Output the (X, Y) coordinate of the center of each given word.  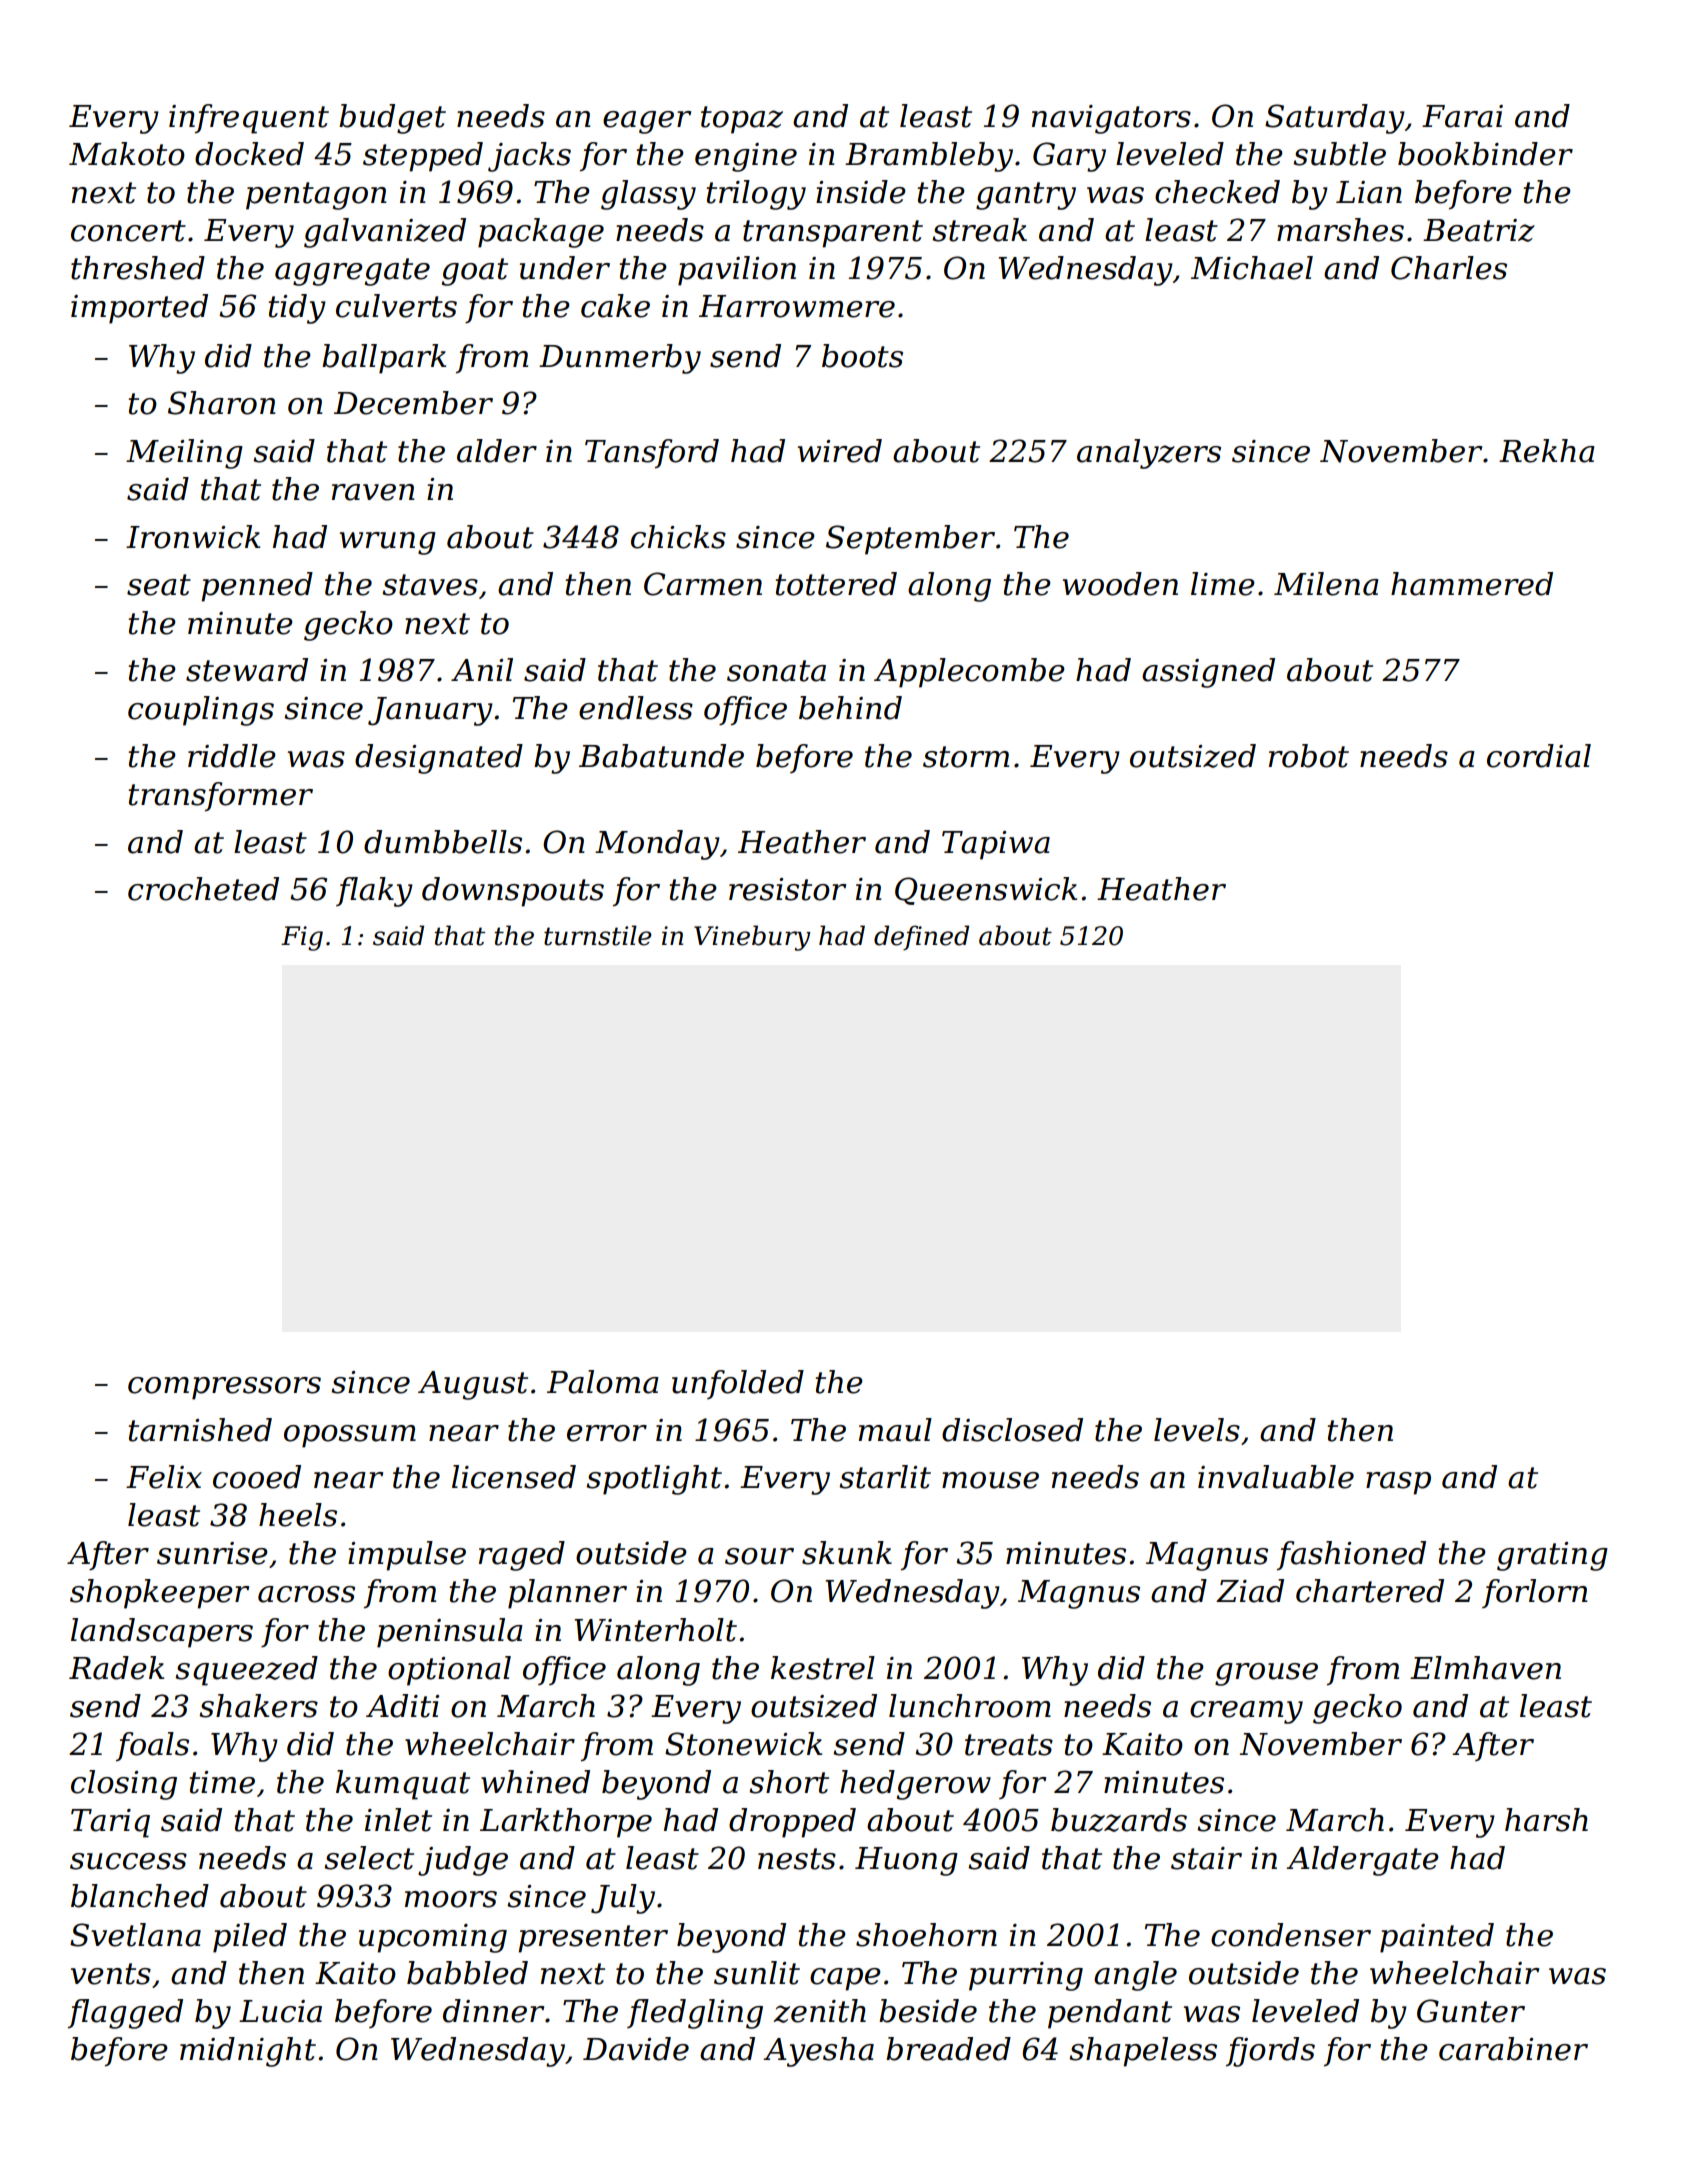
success (128, 1861)
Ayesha (818, 2052)
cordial (1539, 756)
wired (839, 451)
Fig (302, 938)
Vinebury (752, 938)
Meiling (184, 454)
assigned (1208, 673)
